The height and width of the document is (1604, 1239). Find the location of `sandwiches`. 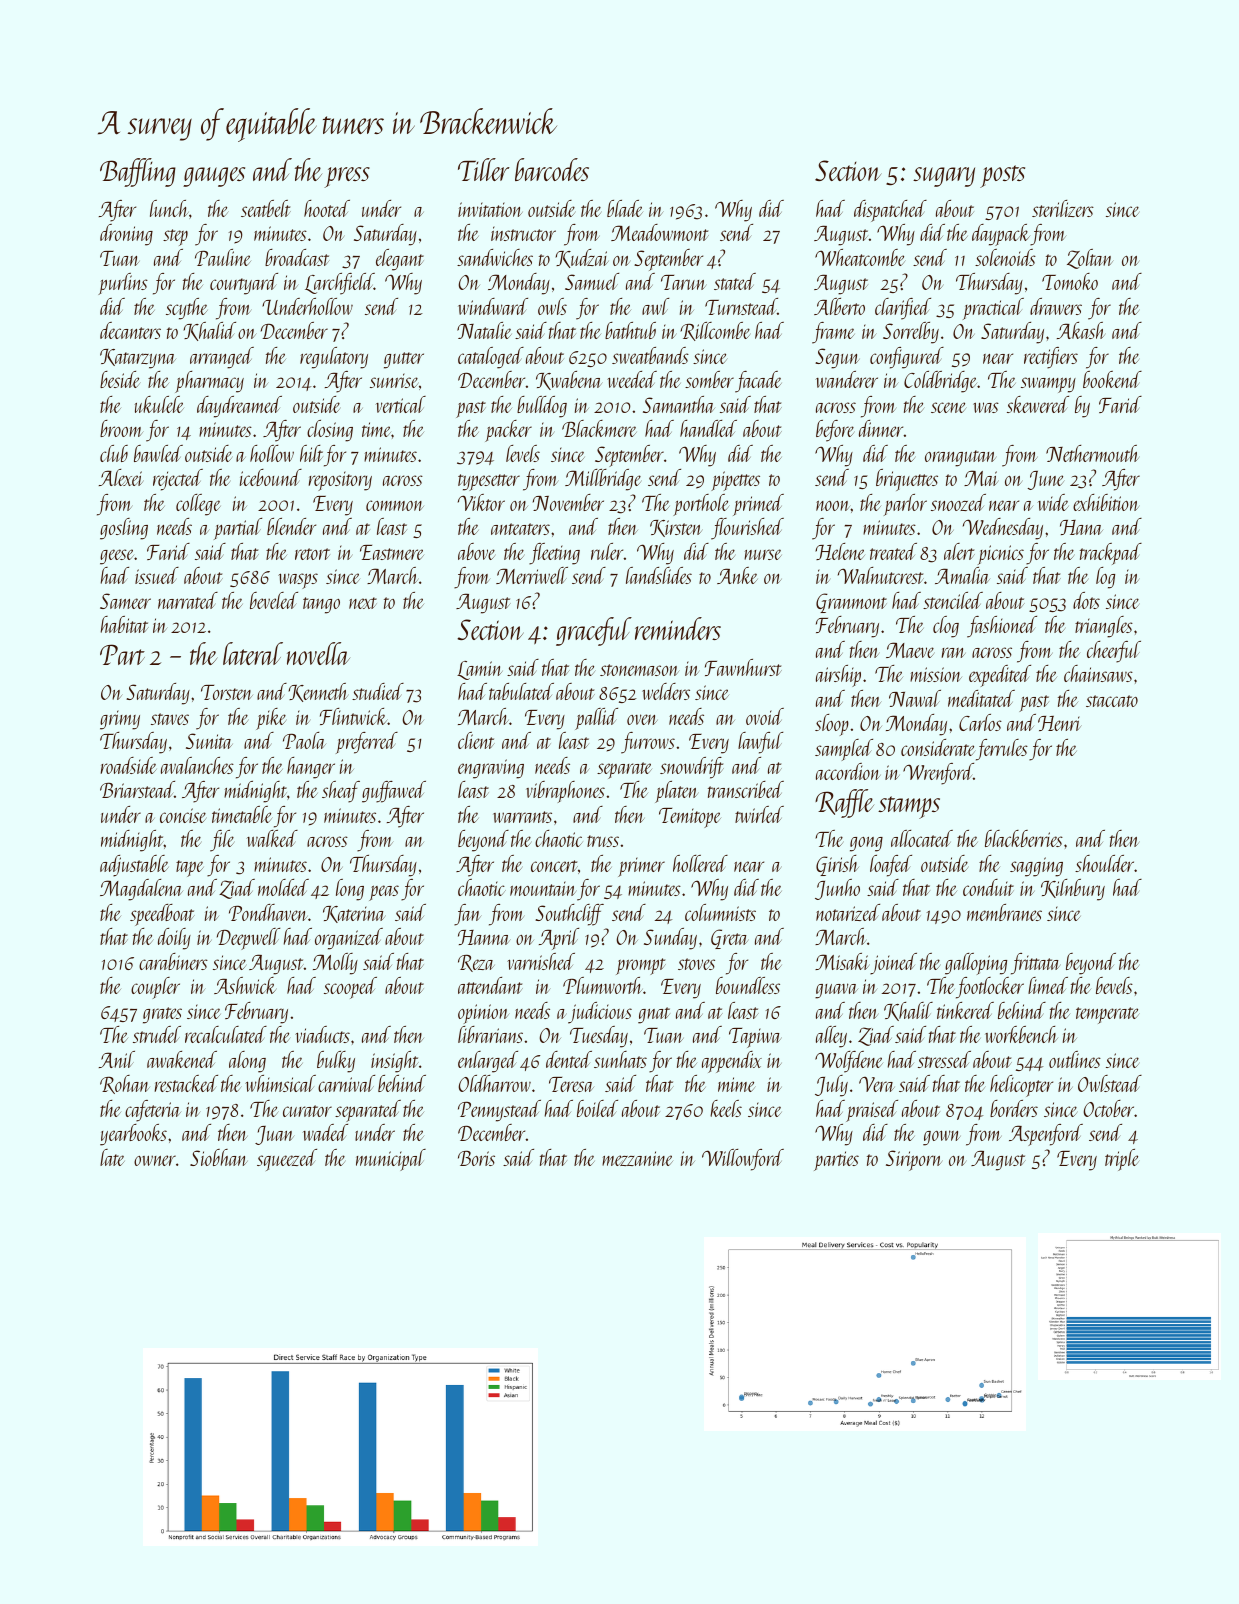

sandwiches is located at coordinates (495, 257).
